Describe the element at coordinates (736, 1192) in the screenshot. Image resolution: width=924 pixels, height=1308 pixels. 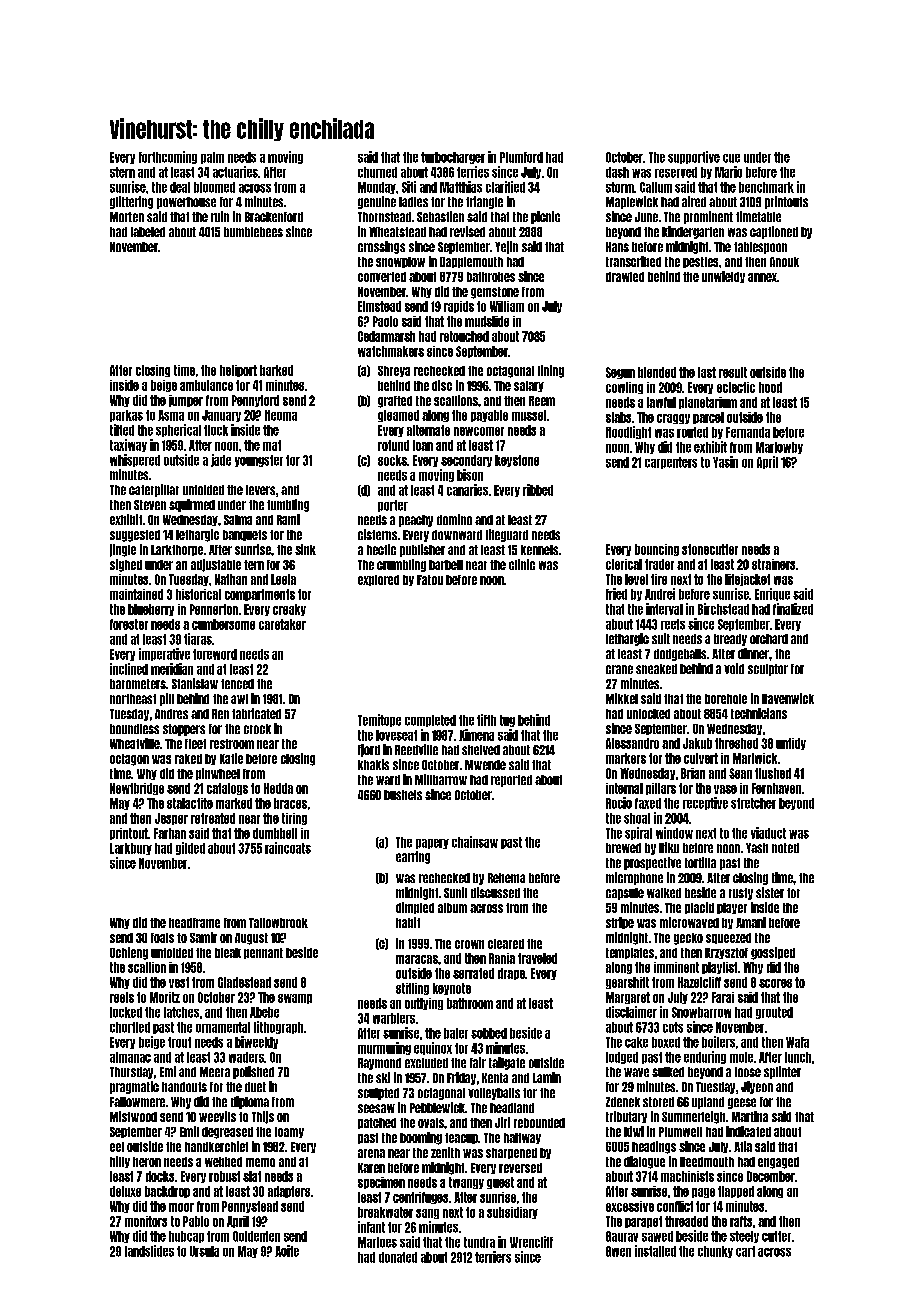
I see `flapped` at that location.
